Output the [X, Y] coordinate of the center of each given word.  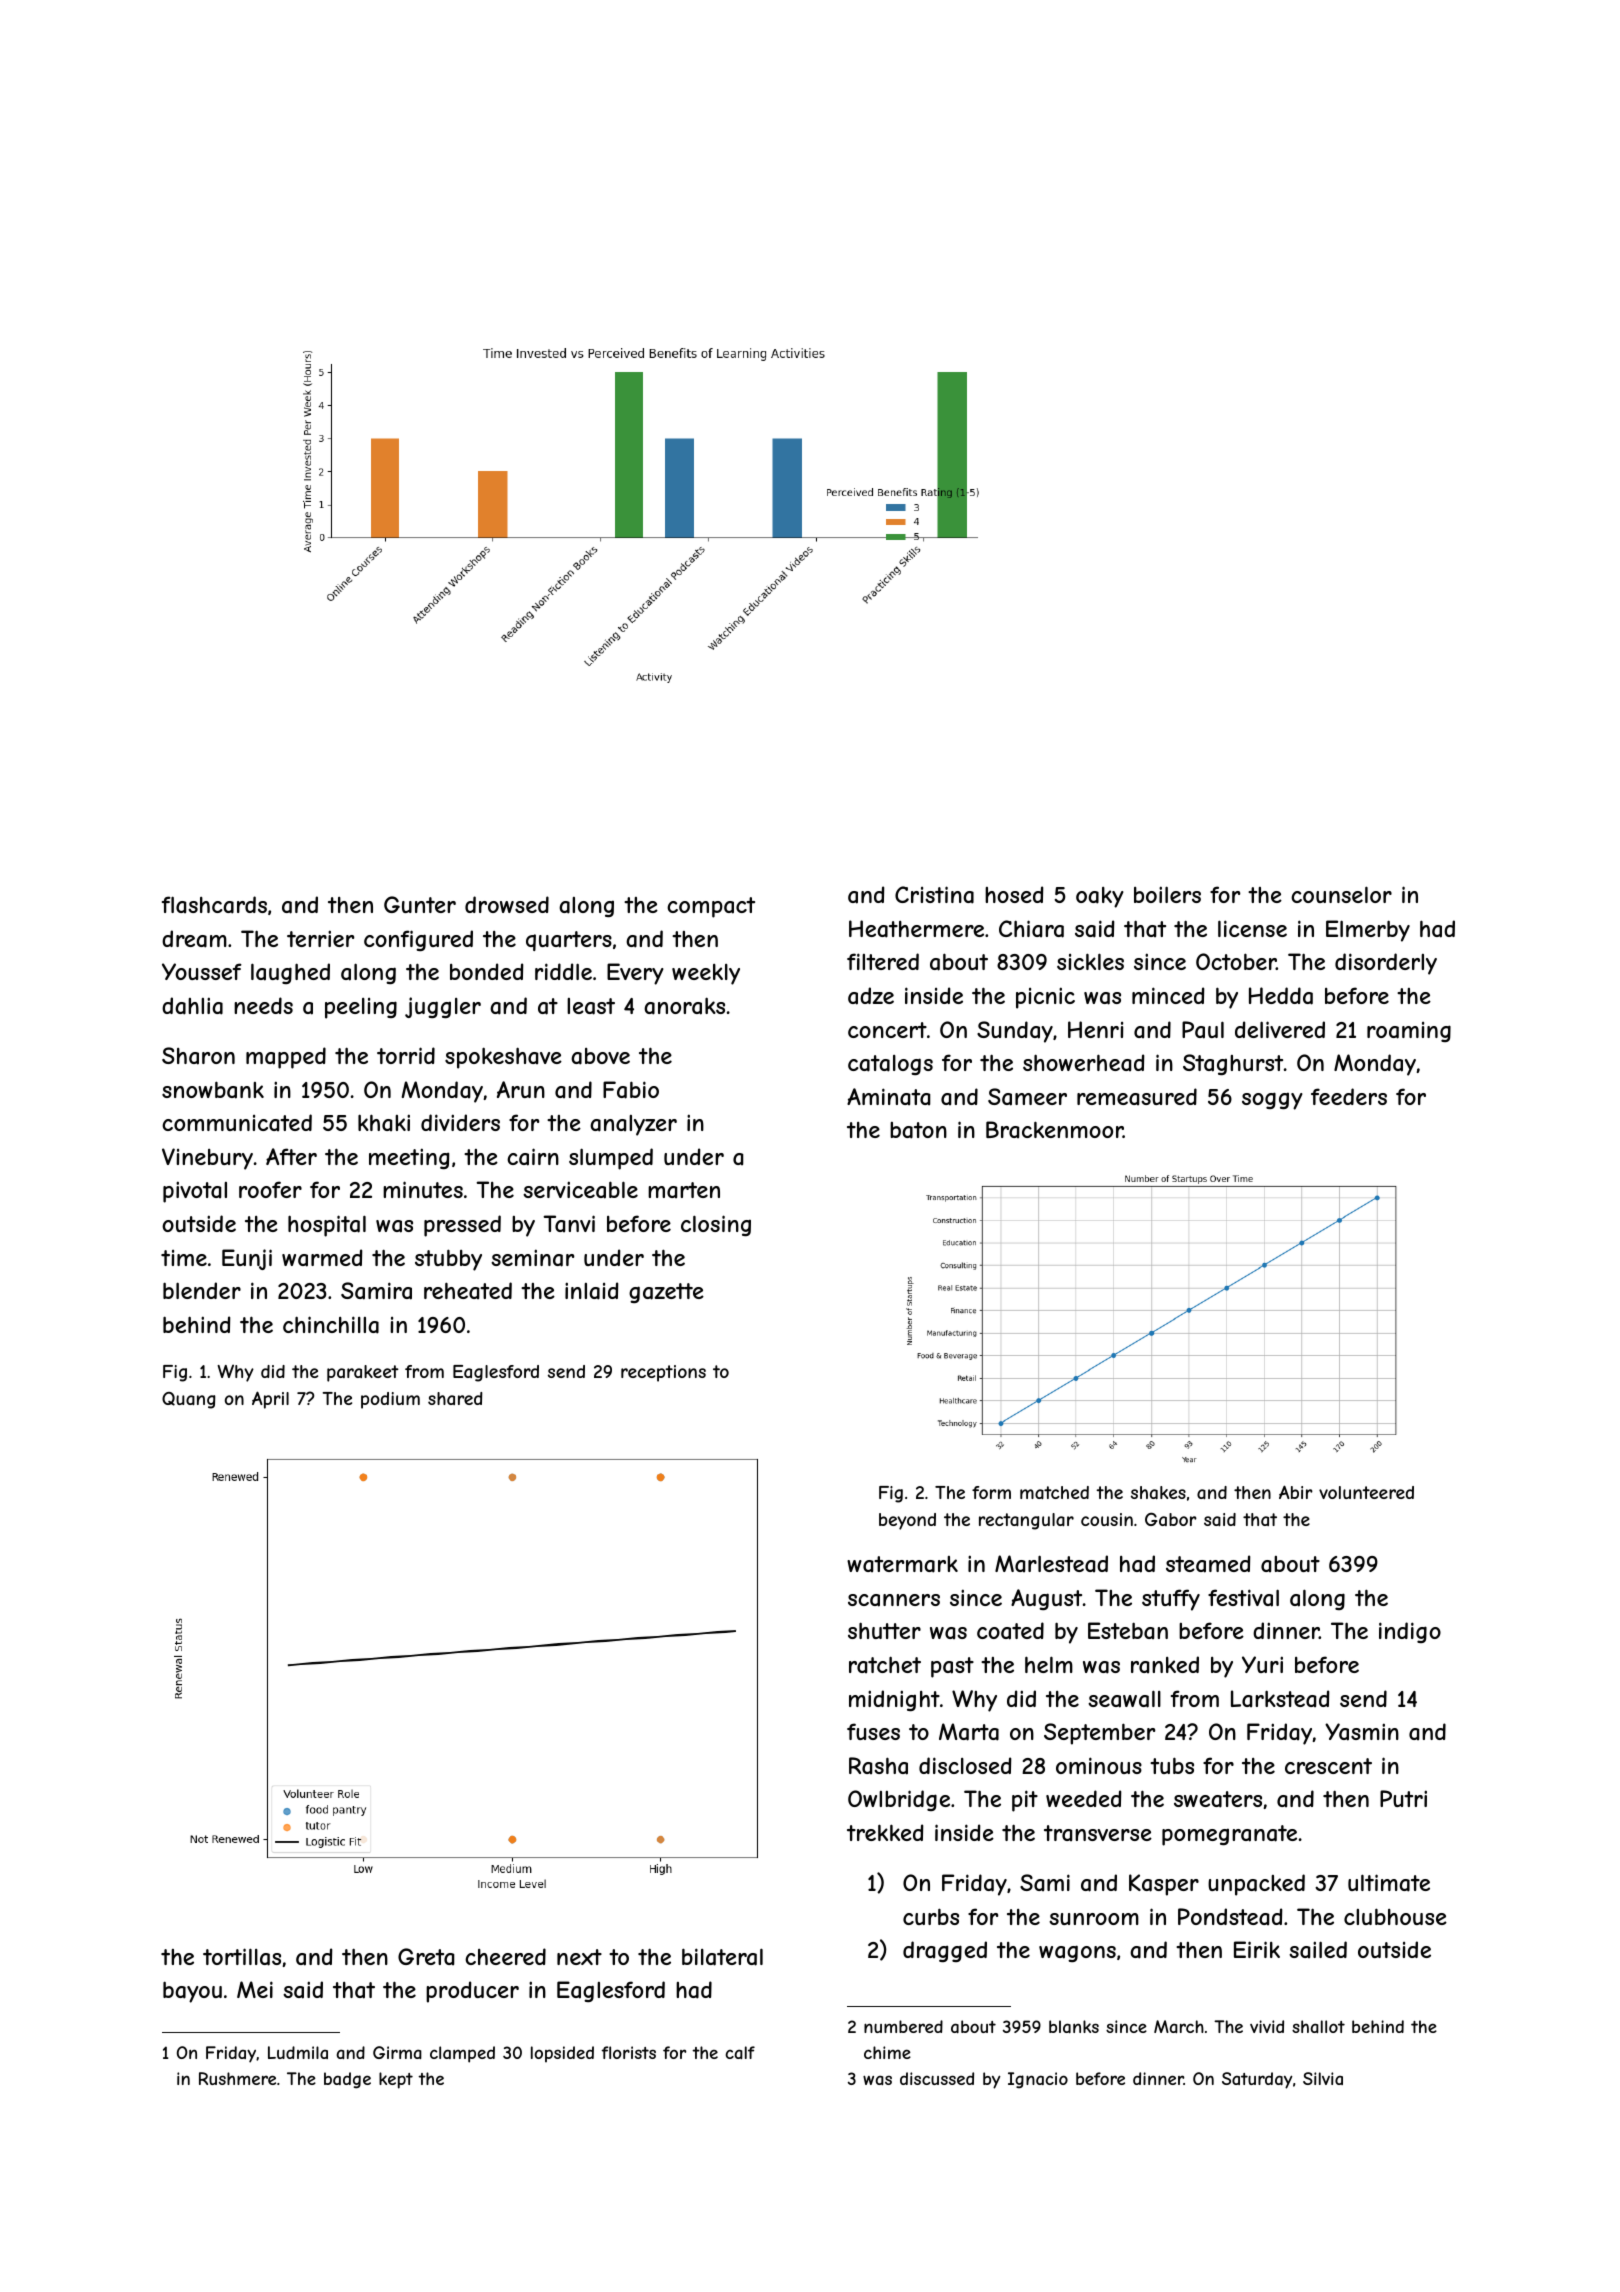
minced [1168, 995]
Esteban [1128, 1630]
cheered [505, 1956]
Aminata [888, 1096]
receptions [663, 1373]
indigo [1410, 1632]
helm [1049, 1664]
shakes [1158, 1492]
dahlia [192, 1006]
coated [1010, 1631]
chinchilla [331, 1325]
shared [455, 1398]
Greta [426, 1956]
